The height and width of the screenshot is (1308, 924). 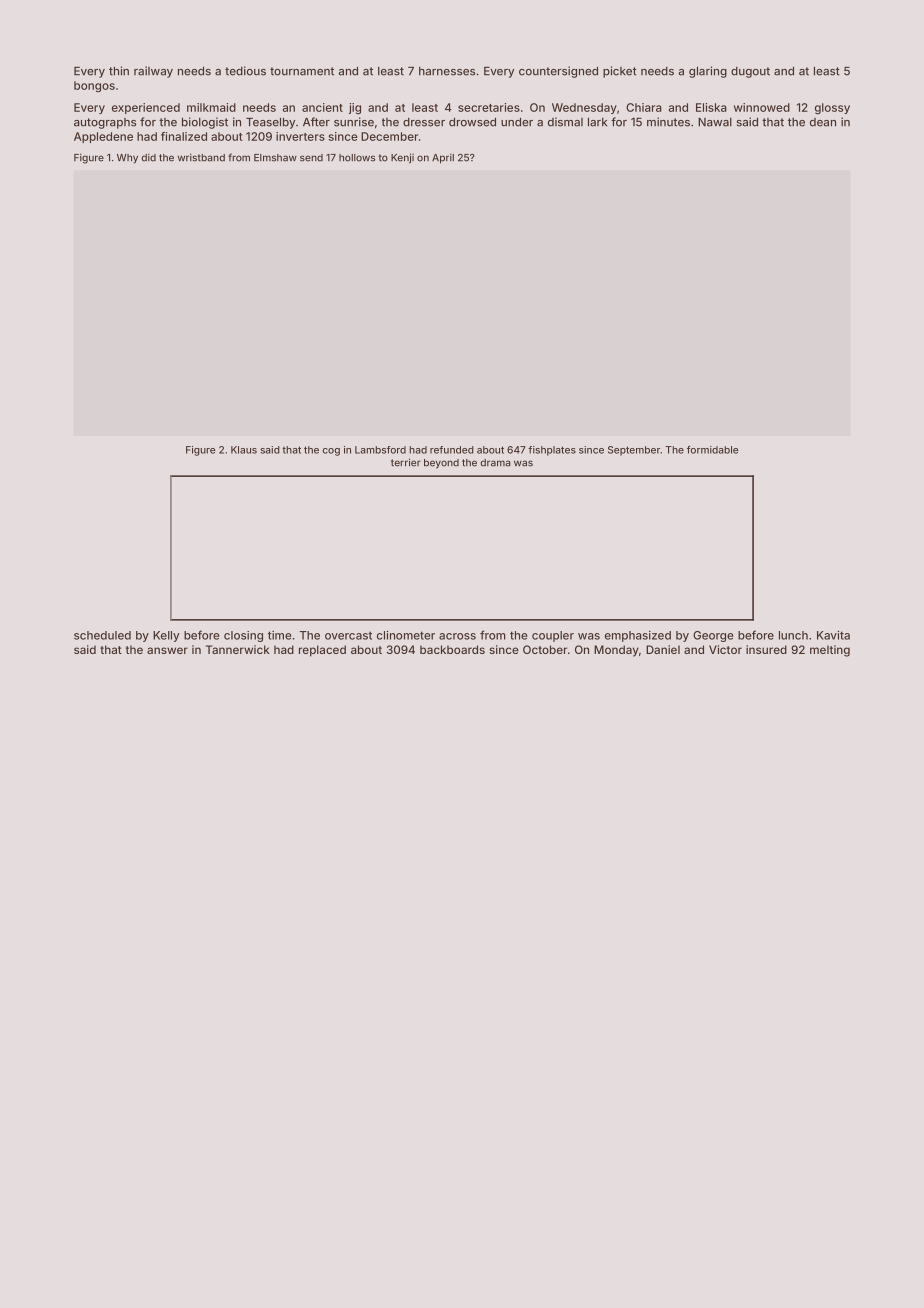 What do you see at coordinates (166, 636) in the screenshot?
I see `Kelly` at bounding box center [166, 636].
